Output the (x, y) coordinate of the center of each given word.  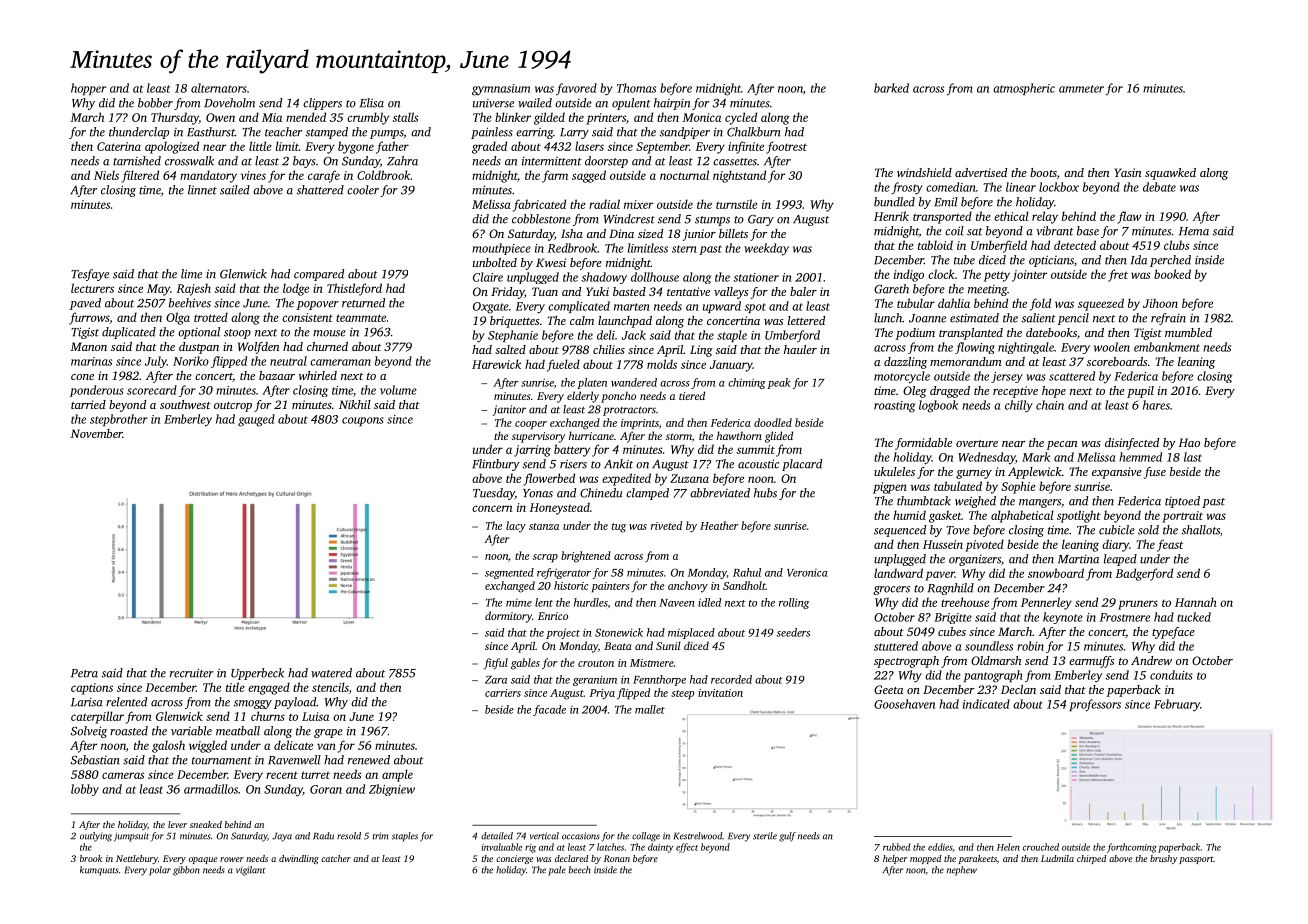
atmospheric (1024, 89)
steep (682, 694)
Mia (272, 117)
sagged (589, 176)
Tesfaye (90, 275)
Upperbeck (257, 674)
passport (1196, 860)
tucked (1194, 617)
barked (891, 88)
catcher (336, 858)
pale (557, 871)
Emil (946, 202)
